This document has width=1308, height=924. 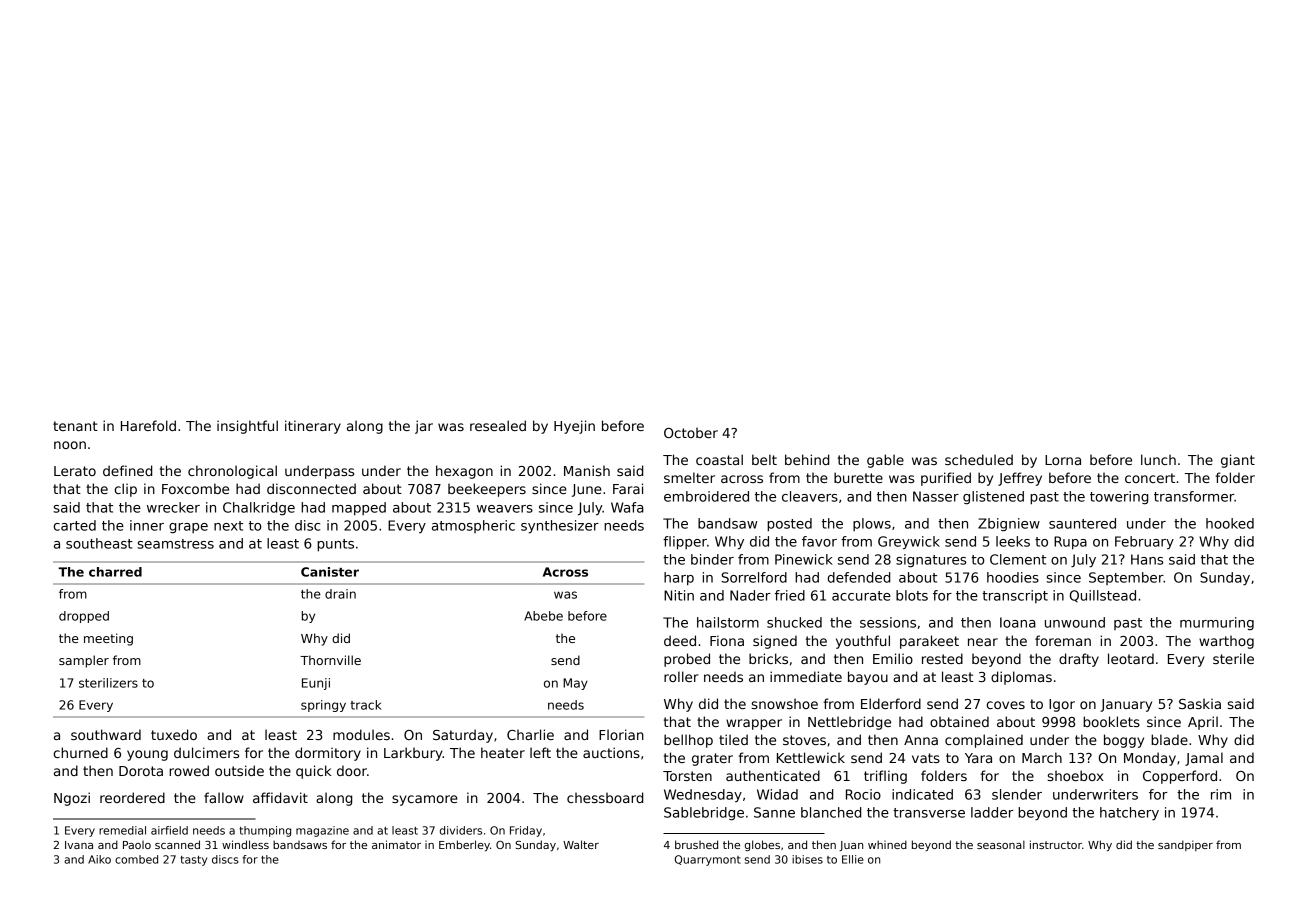 What do you see at coordinates (853, 859) in the document?
I see `Ellie` at bounding box center [853, 859].
